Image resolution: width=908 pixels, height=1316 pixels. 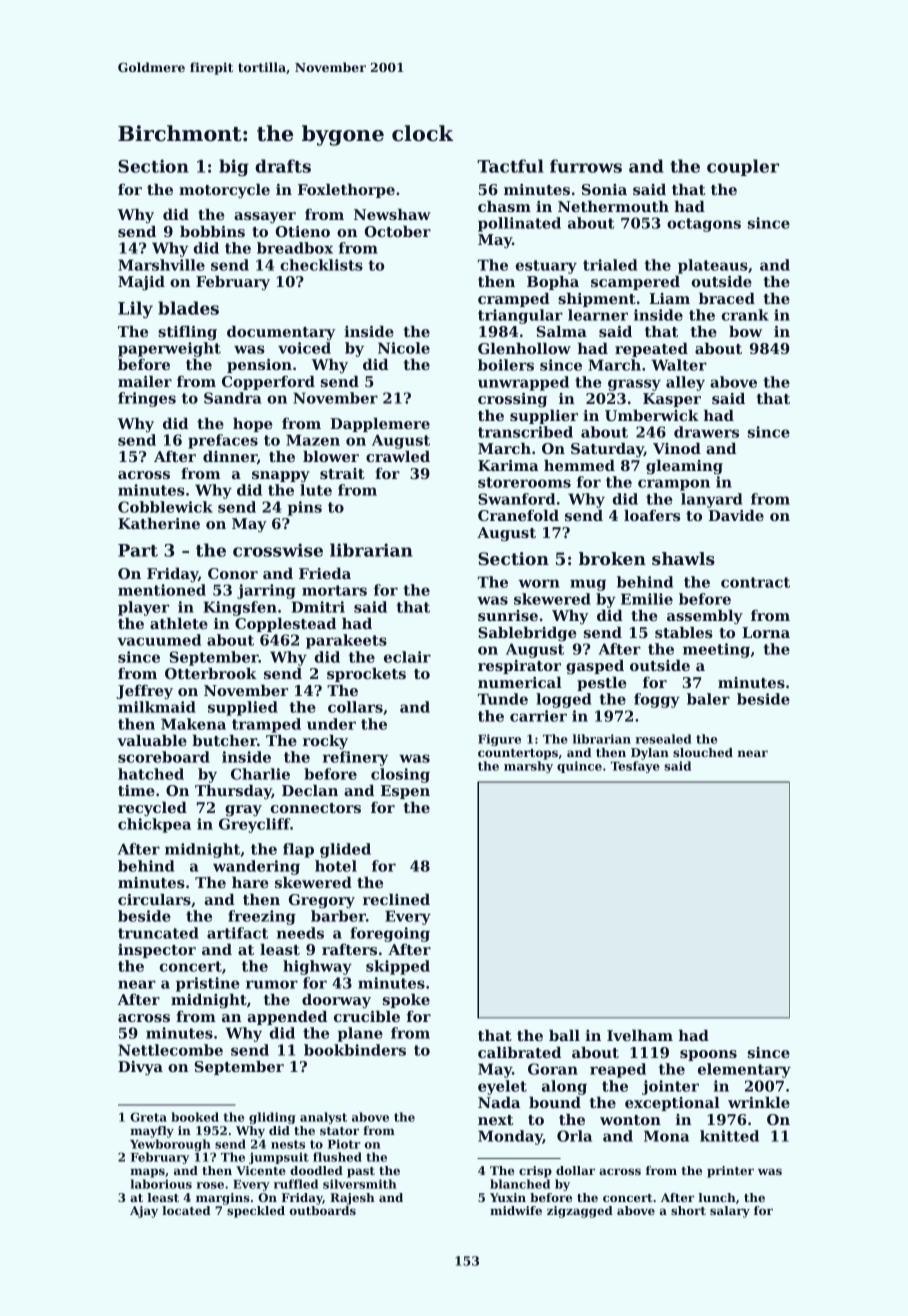 I want to click on Ajay, so click(x=144, y=1212).
